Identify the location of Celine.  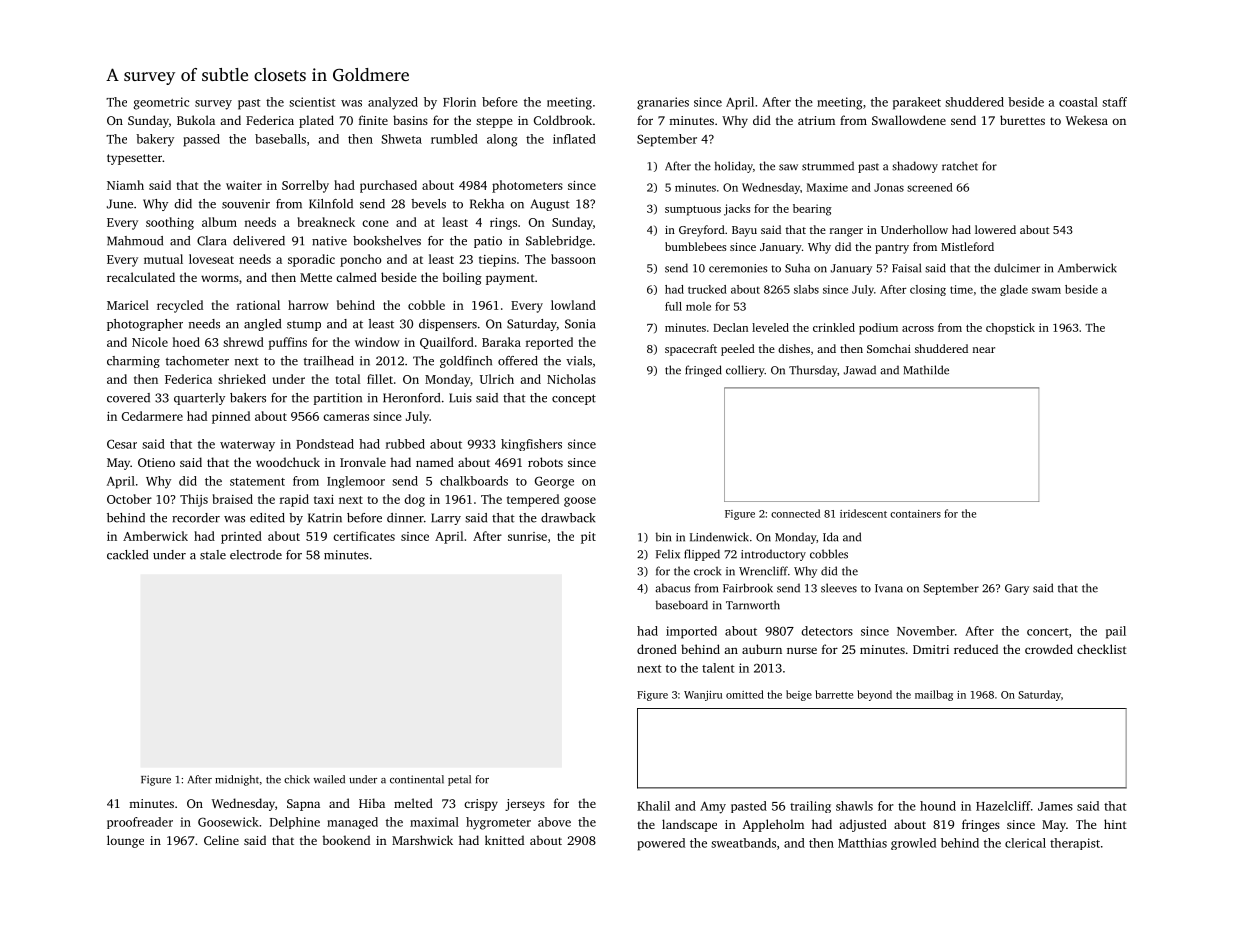
(221, 840).
